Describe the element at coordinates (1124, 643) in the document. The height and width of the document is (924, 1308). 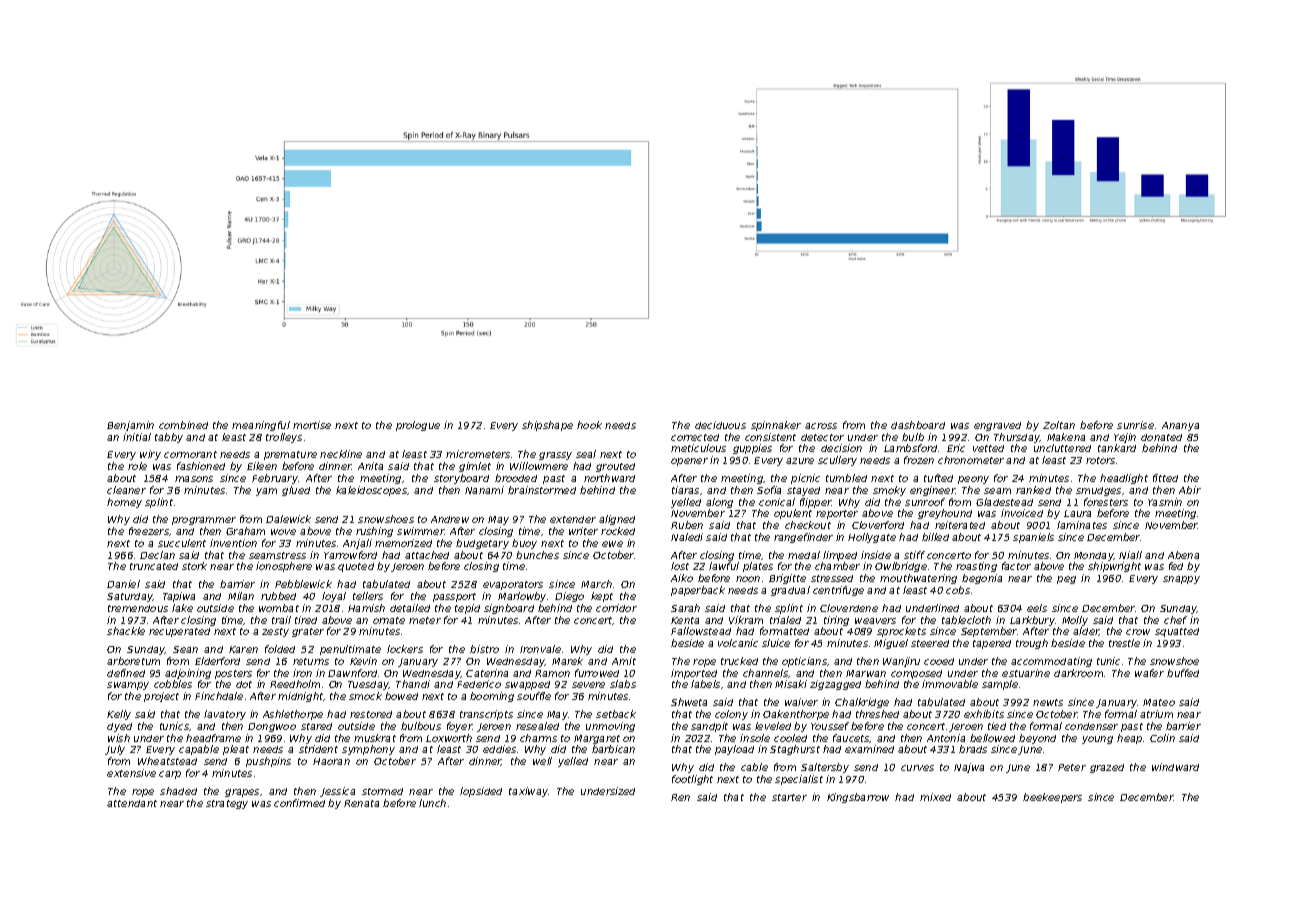
I see `trestle` at that location.
